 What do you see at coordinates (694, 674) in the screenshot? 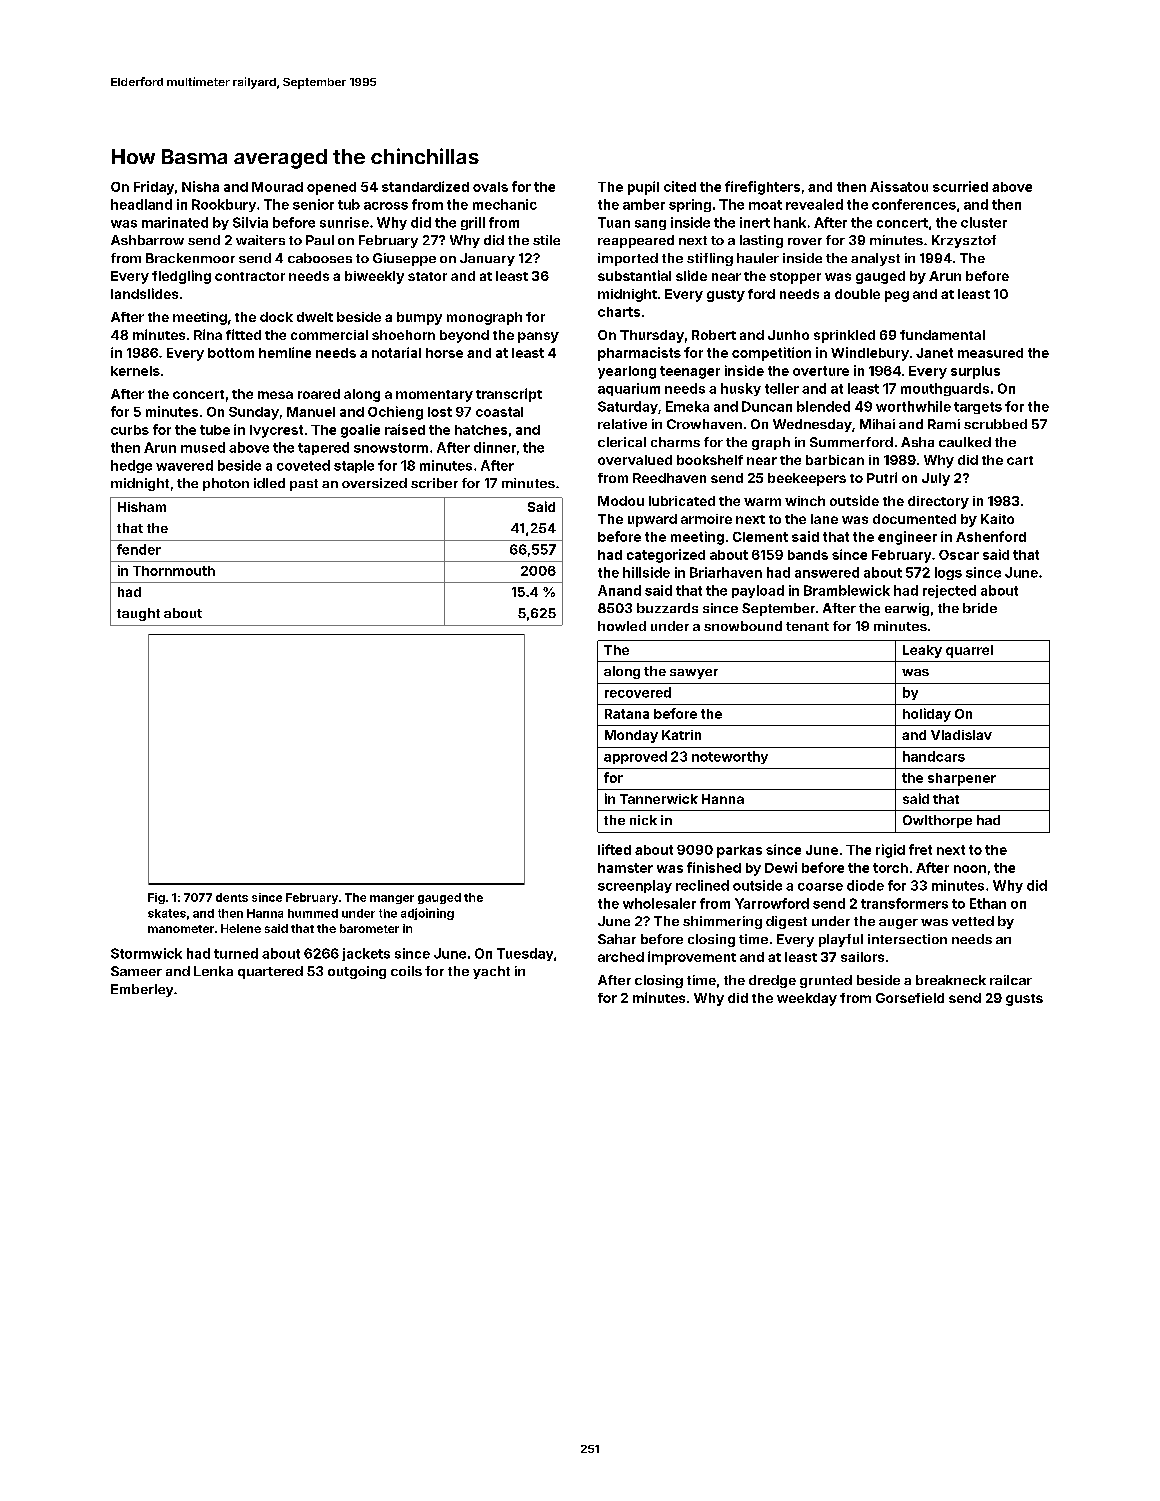
I see `sawyer` at bounding box center [694, 674].
